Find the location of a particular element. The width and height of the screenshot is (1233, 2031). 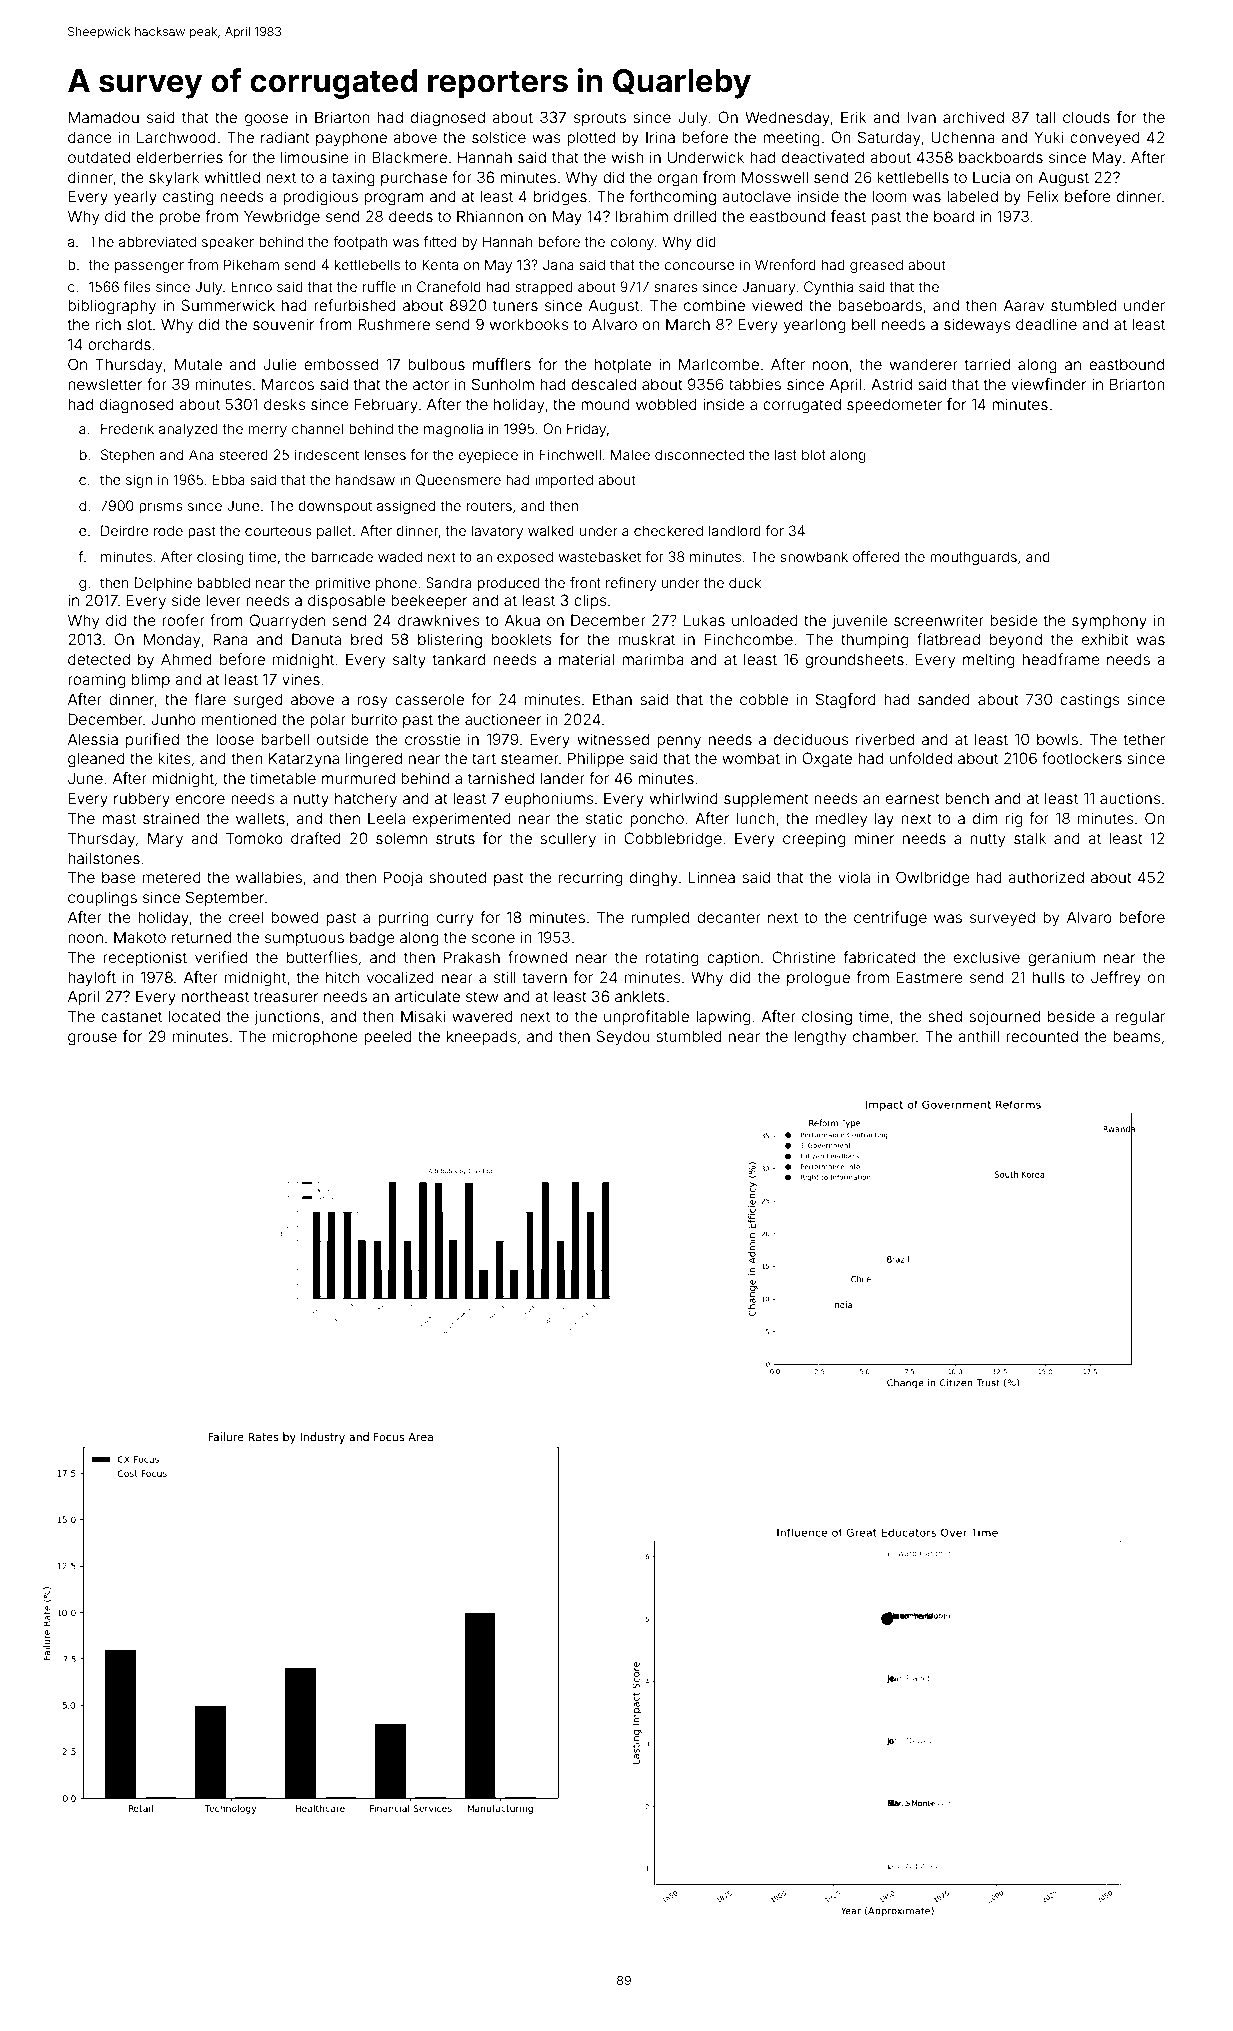

lapwing is located at coordinates (723, 1018).
